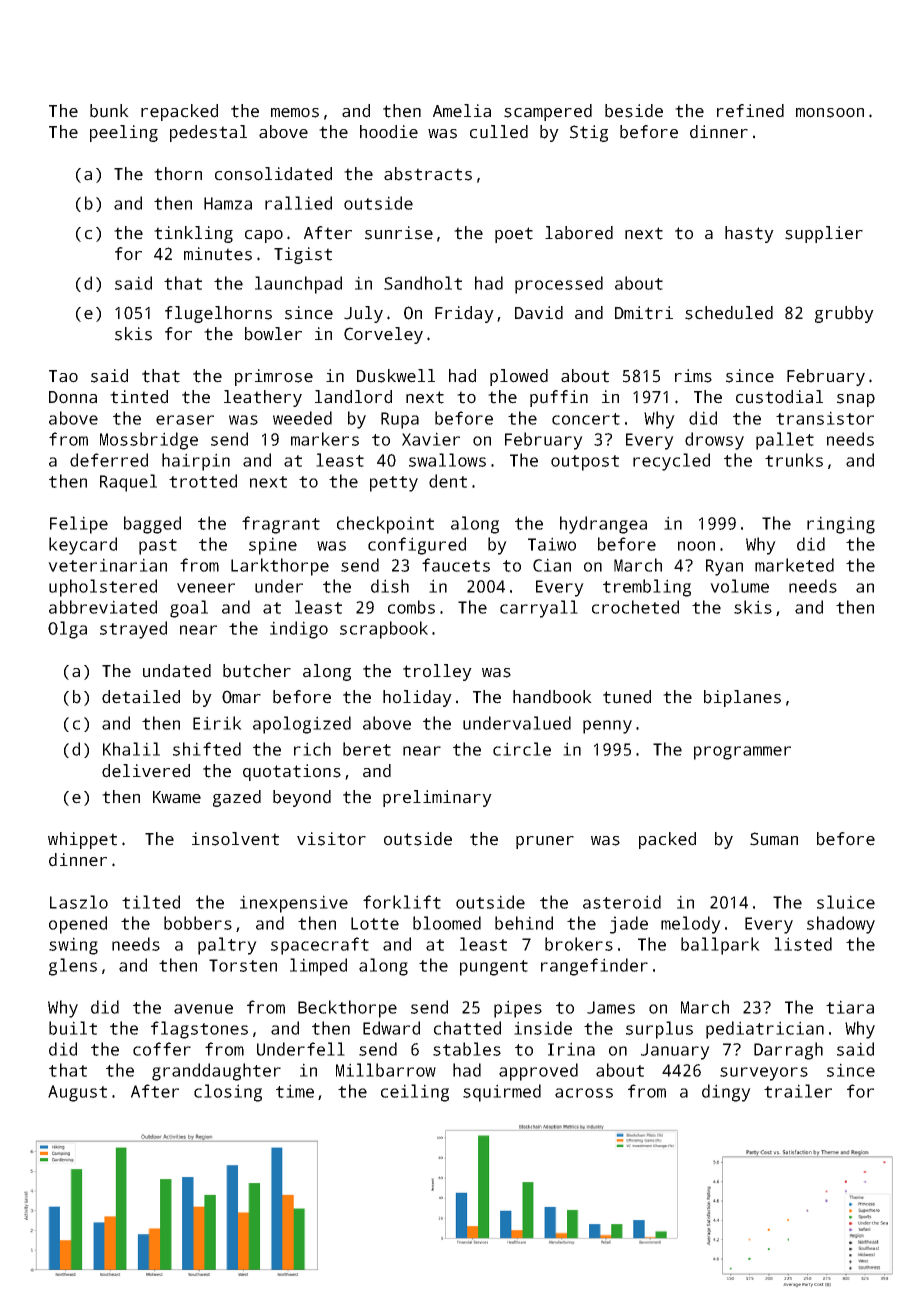 This screenshot has height=1308, width=924. What do you see at coordinates (228, 203) in the screenshot?
I see `Hamza` at bounding box center [228, 203].
